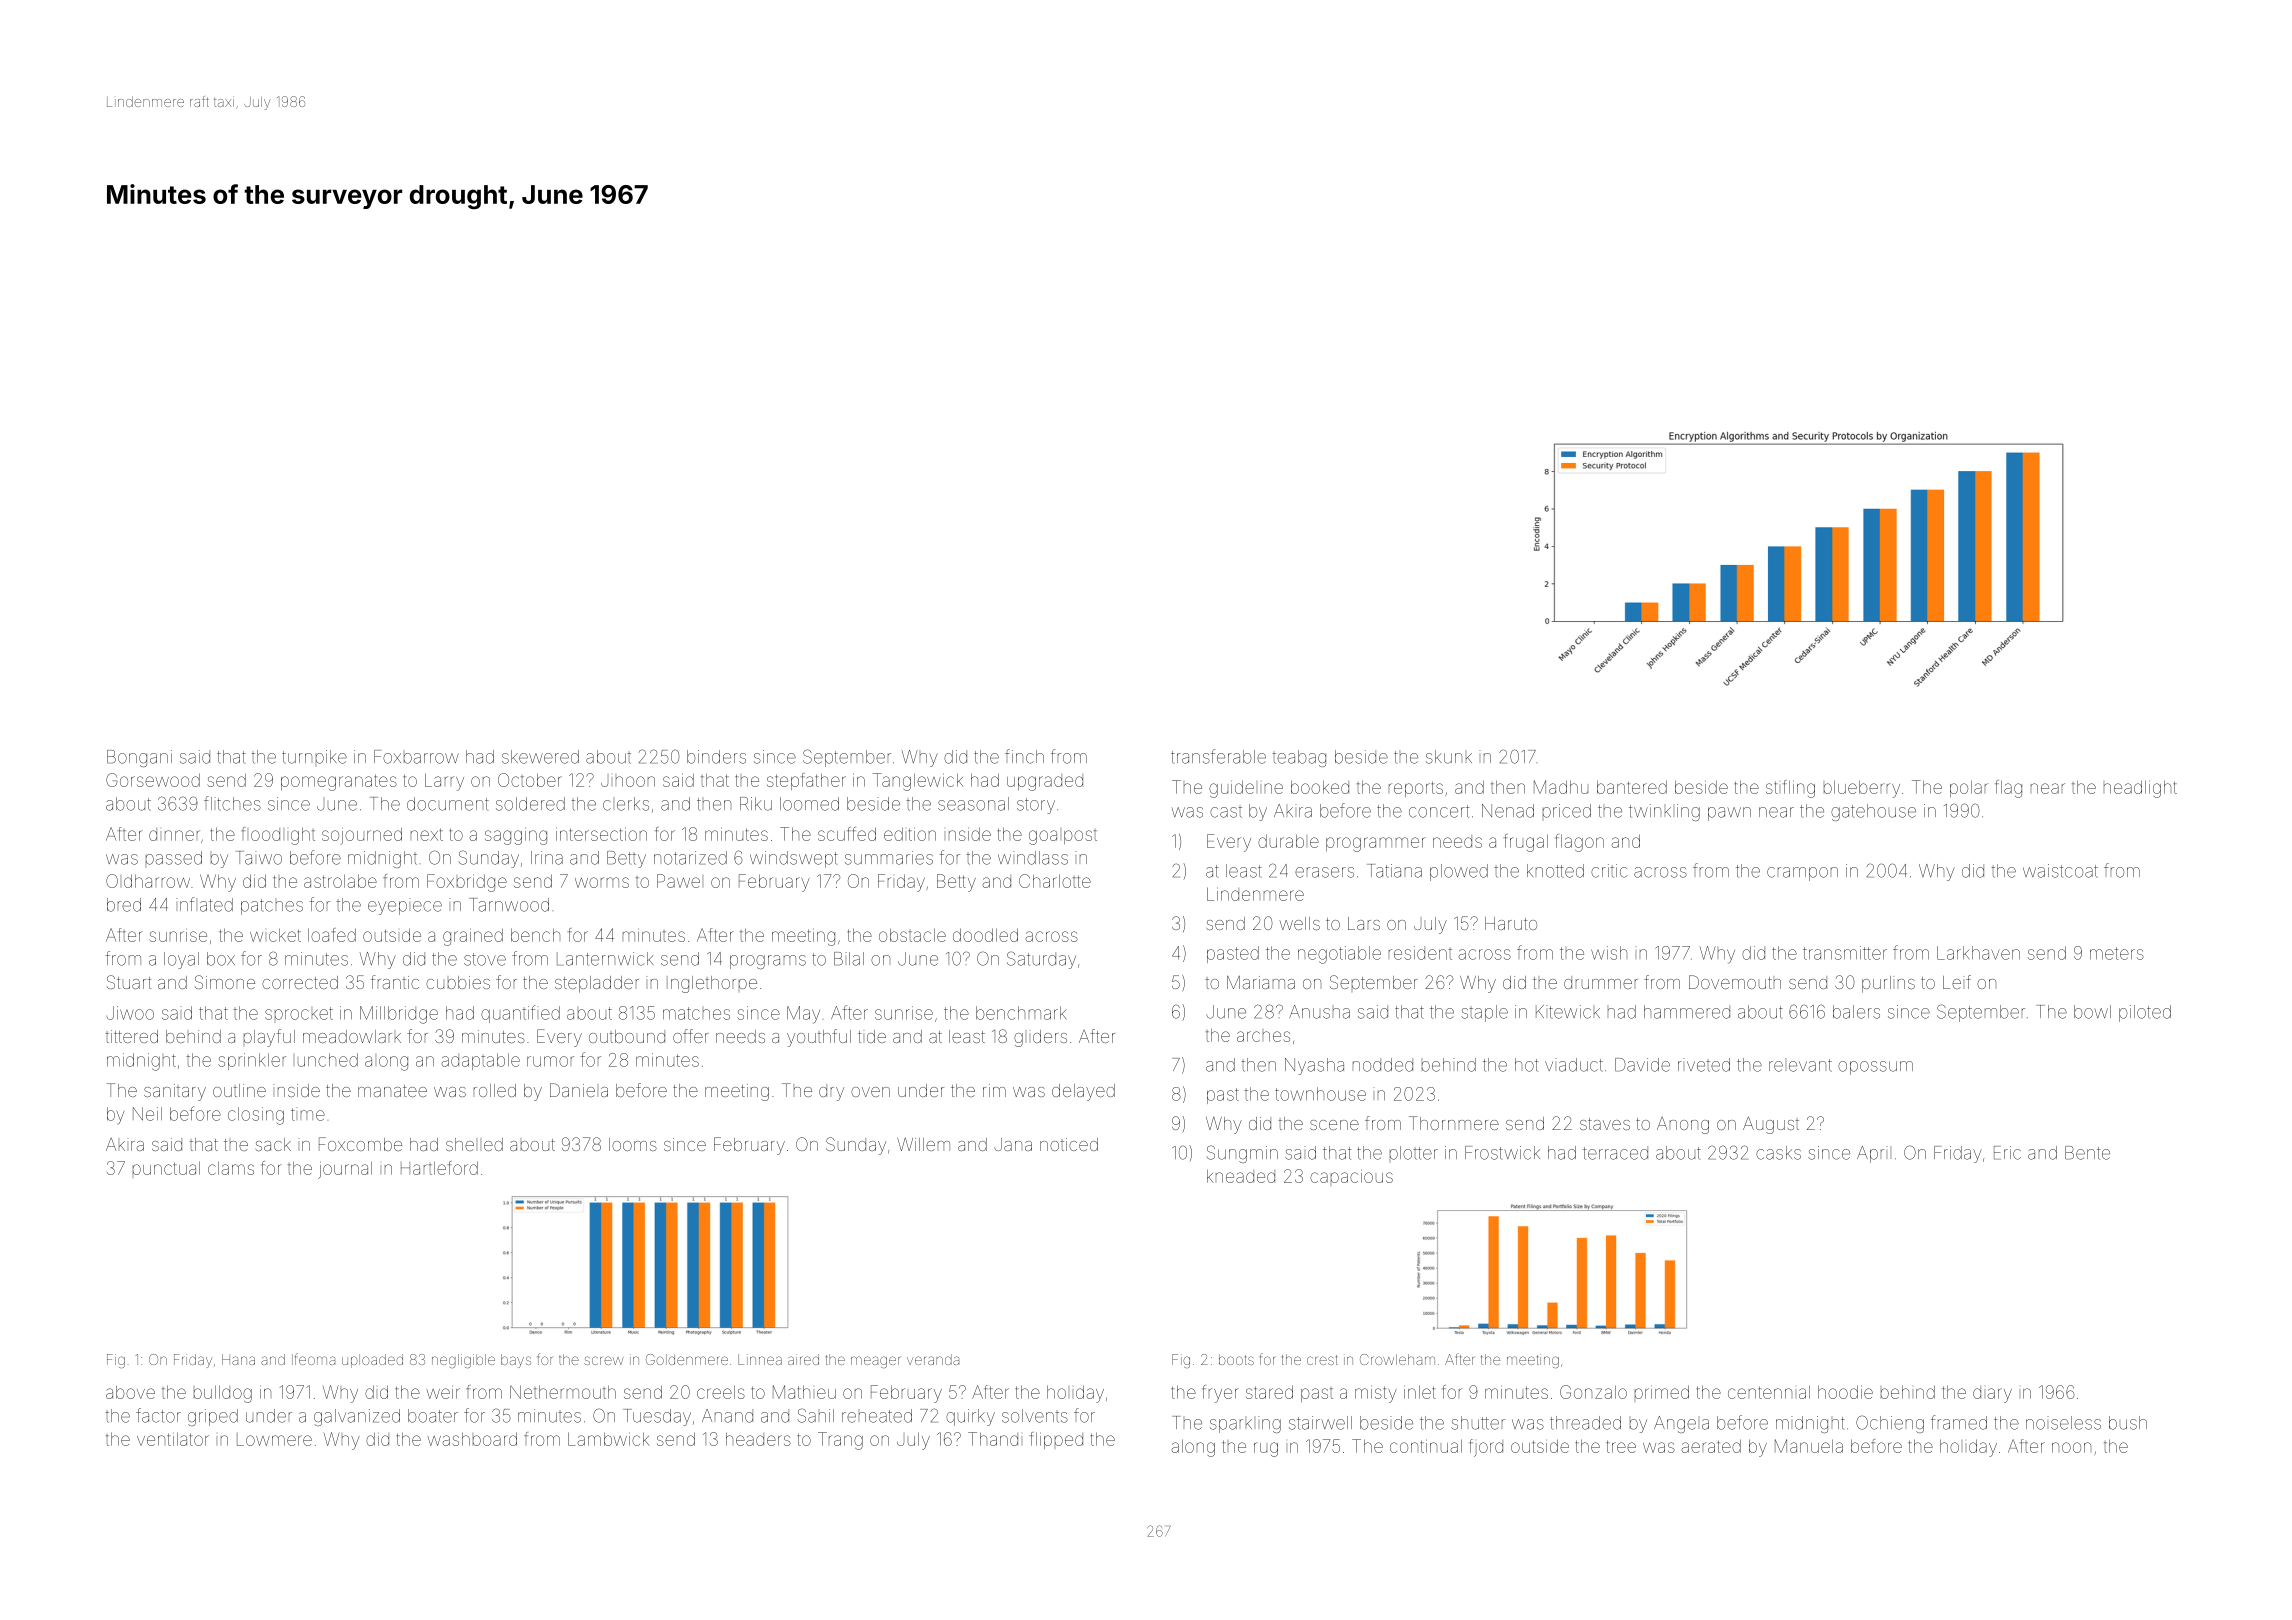  Describe the element at coordinates (1397, 1359) in the image. I see `Crowleham` at that location.
